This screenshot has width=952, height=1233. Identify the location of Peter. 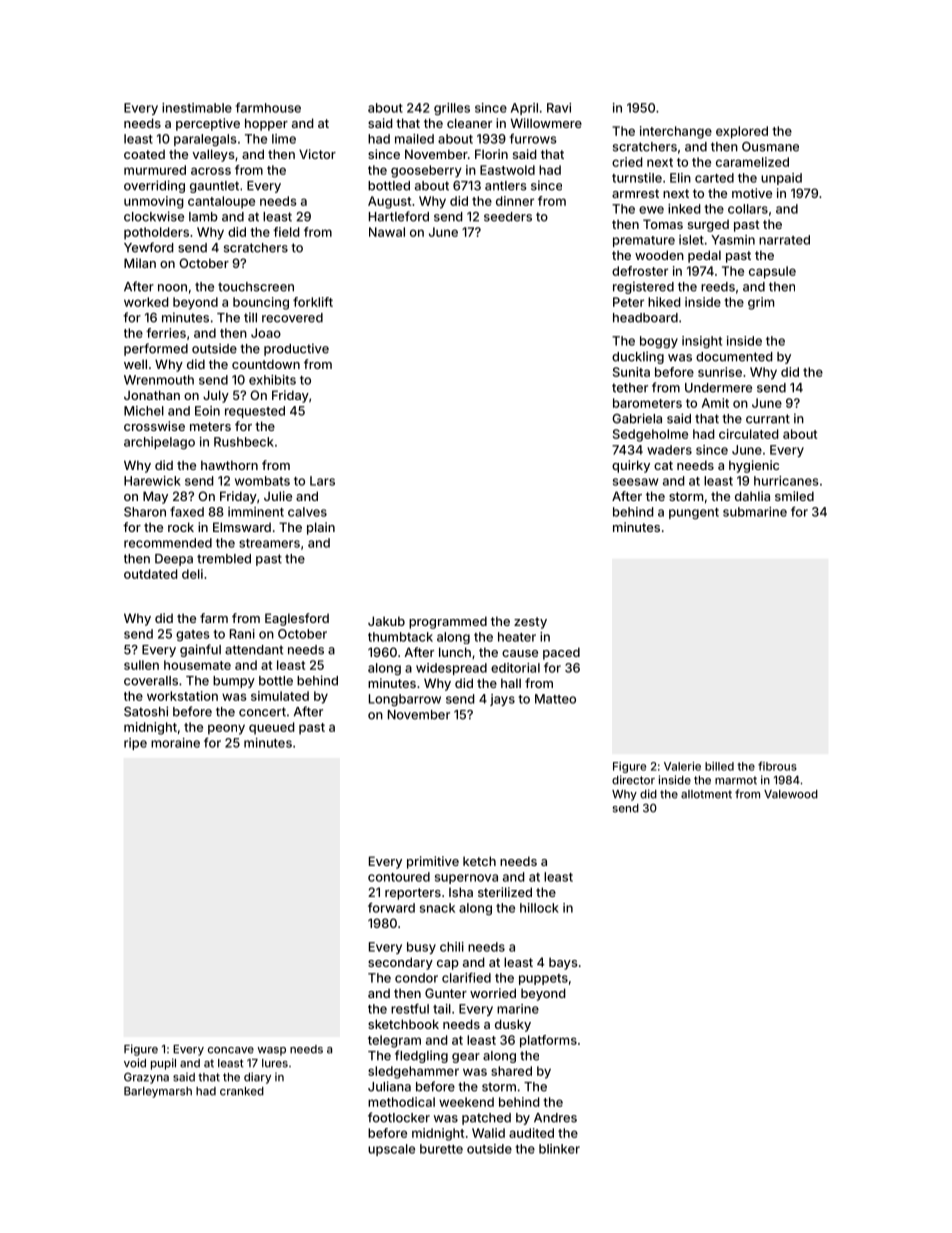
(628, 302).
